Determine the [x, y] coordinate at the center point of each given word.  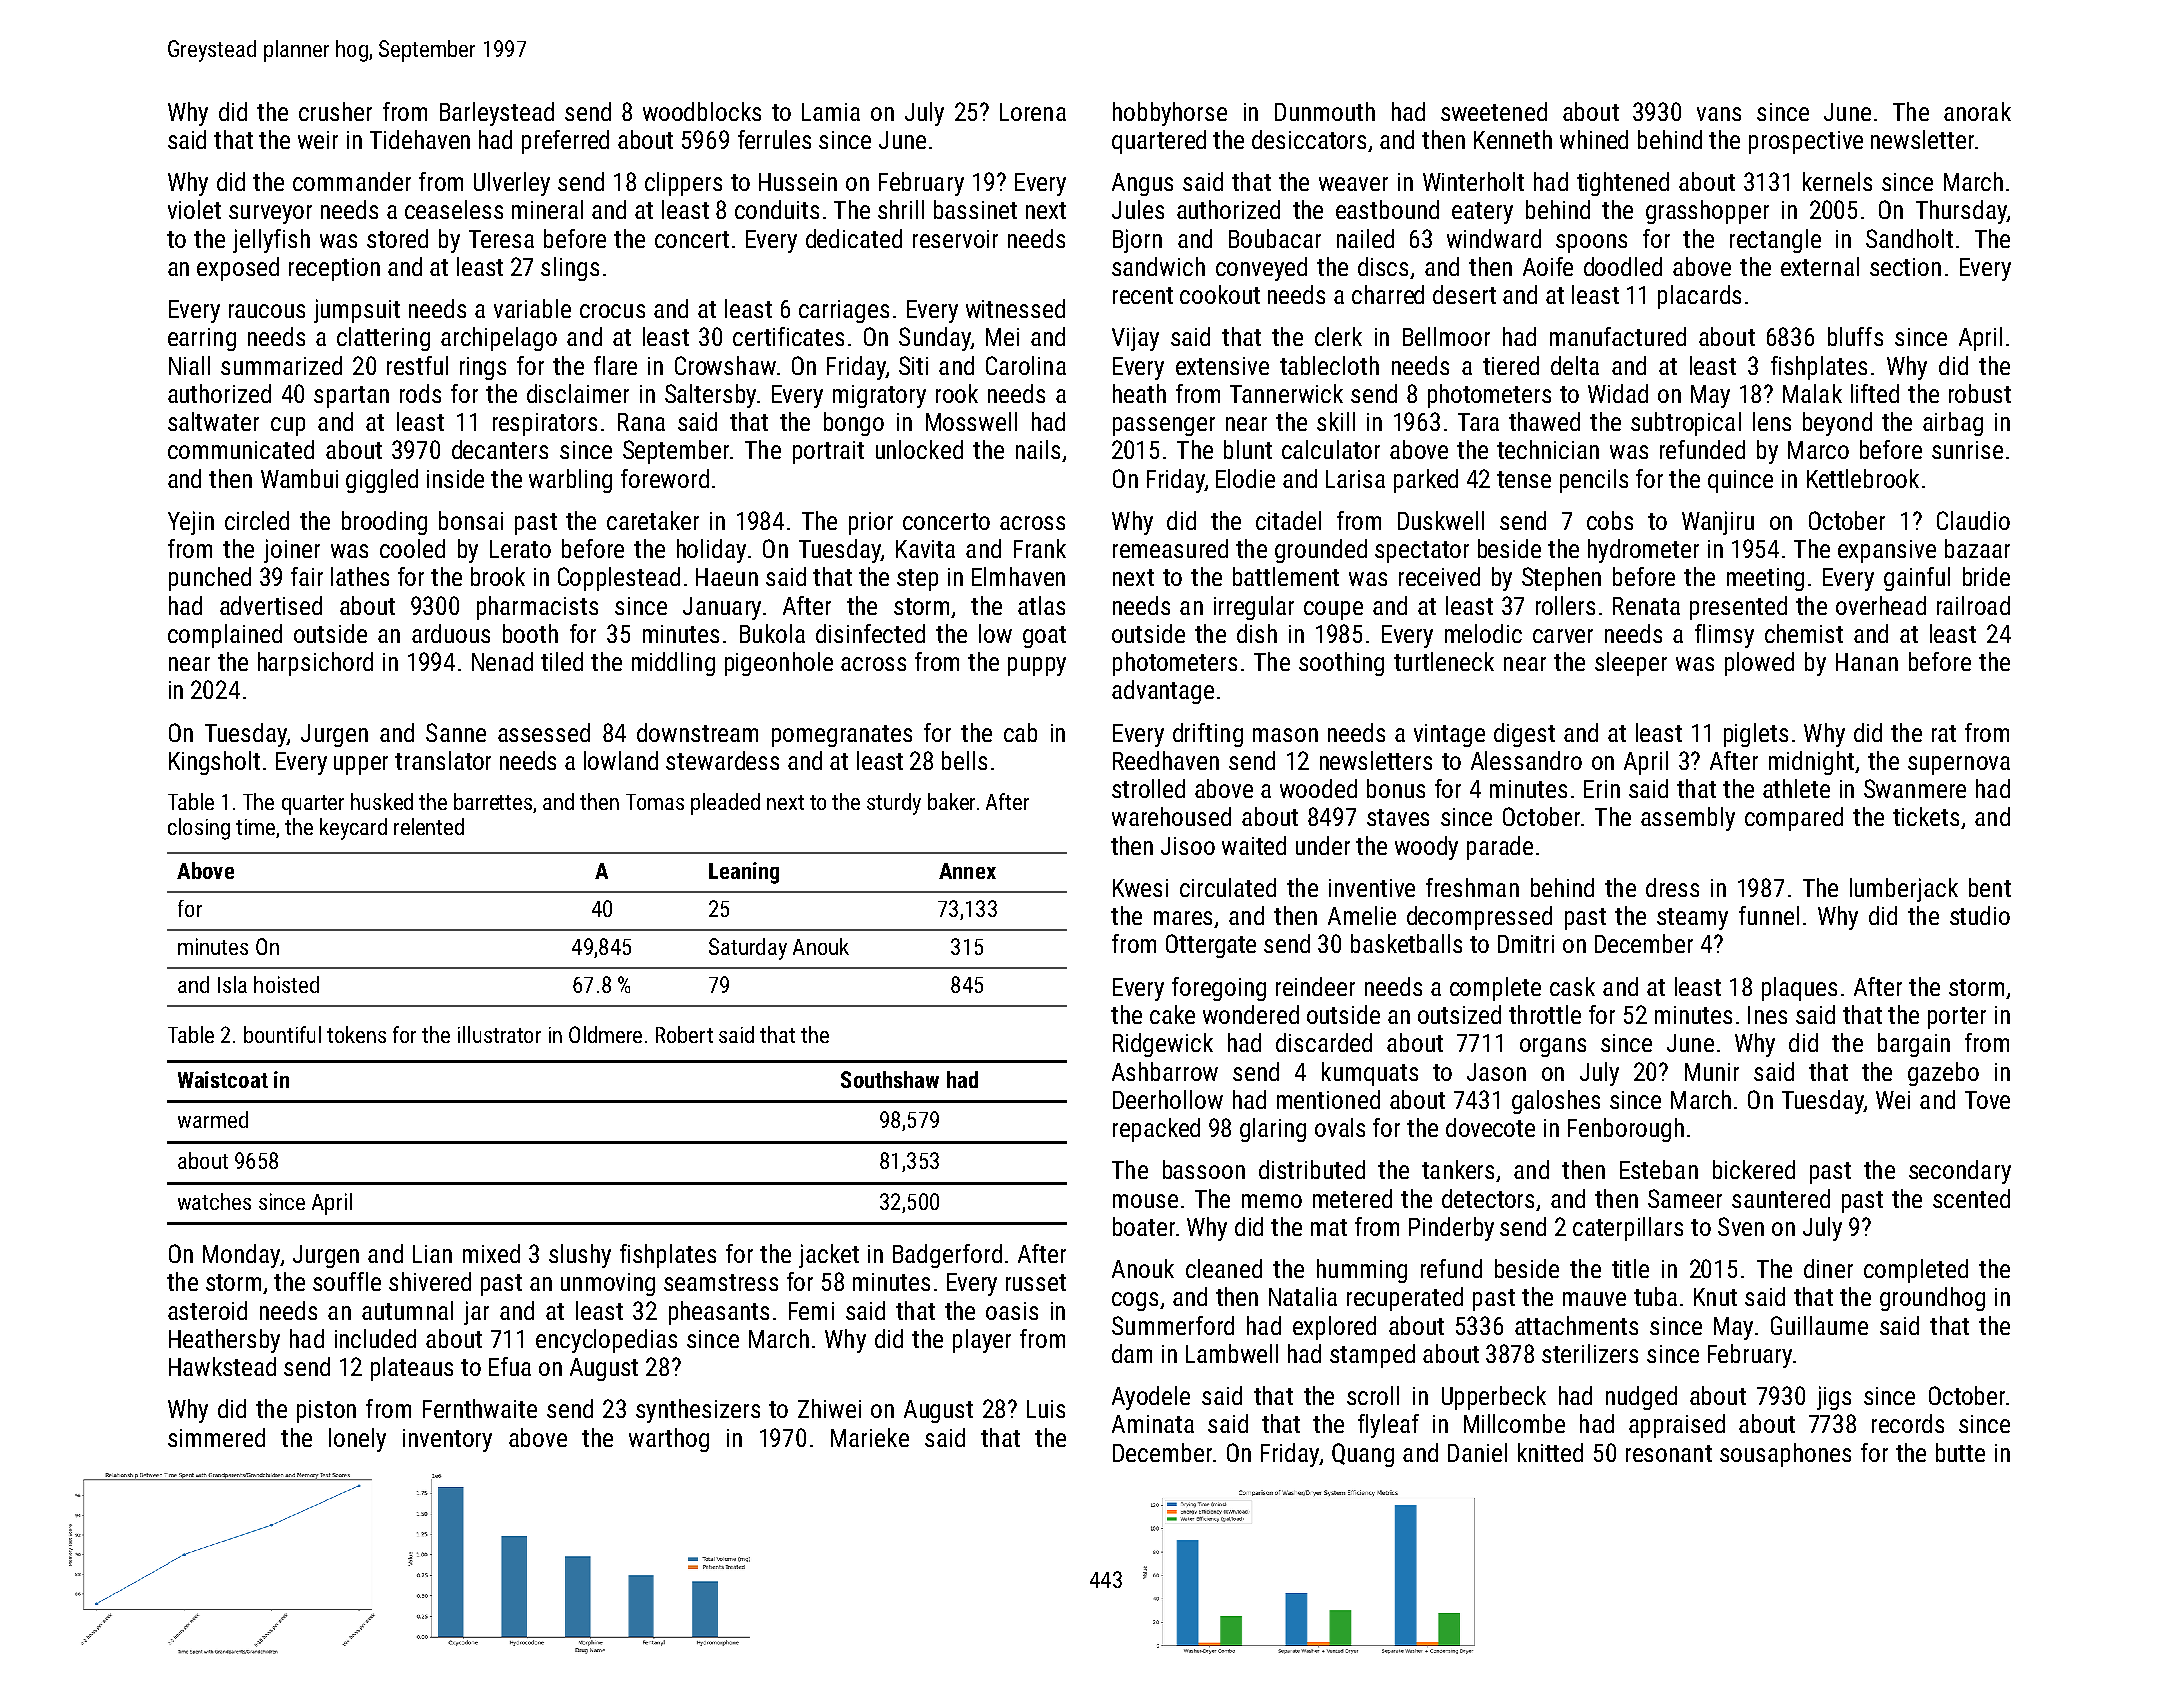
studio [1980, 915]
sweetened [1494, 111]
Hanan [1867, 662]
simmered [216, 1437]
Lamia [831, 112]
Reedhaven [1166, 760]
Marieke [870, 1437]
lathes [360, 576]
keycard [353, 829]
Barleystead [497, 114]
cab [1020, 732]
